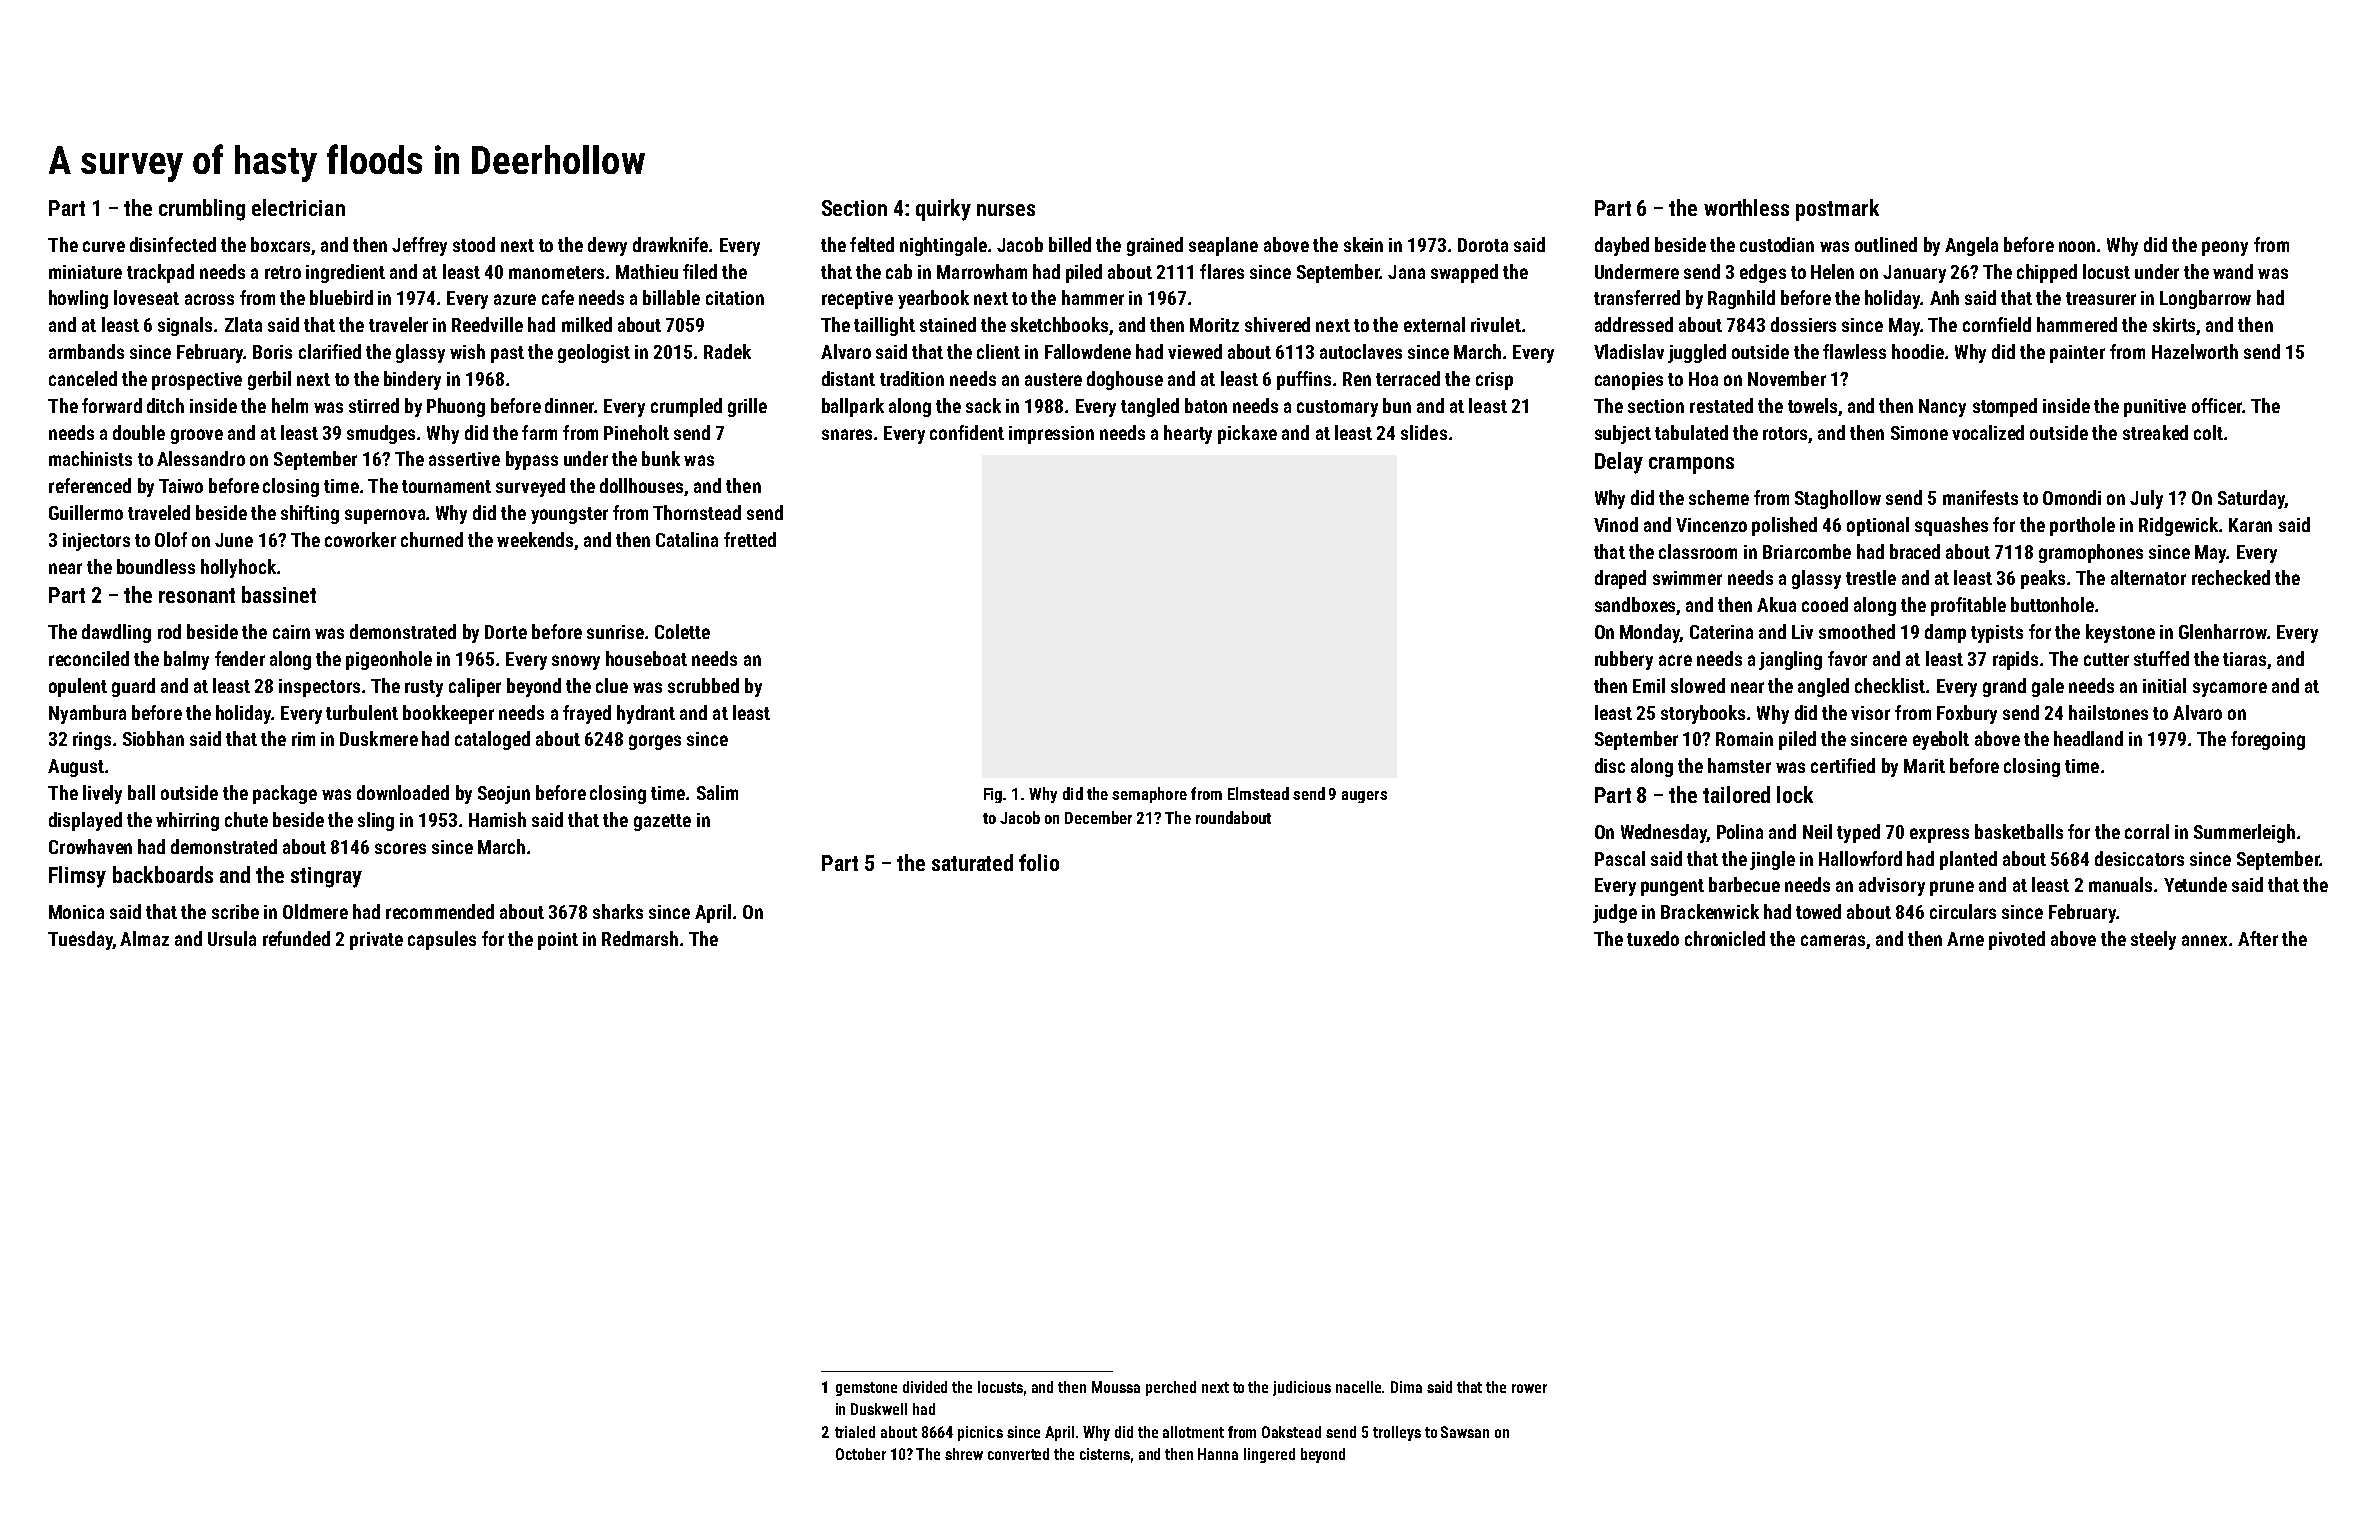 The height and width of the screenshot is (1540, 2380). Describe the element at coordinates (866, 1389) in the screenshot. I see `gemstone` at that location.
